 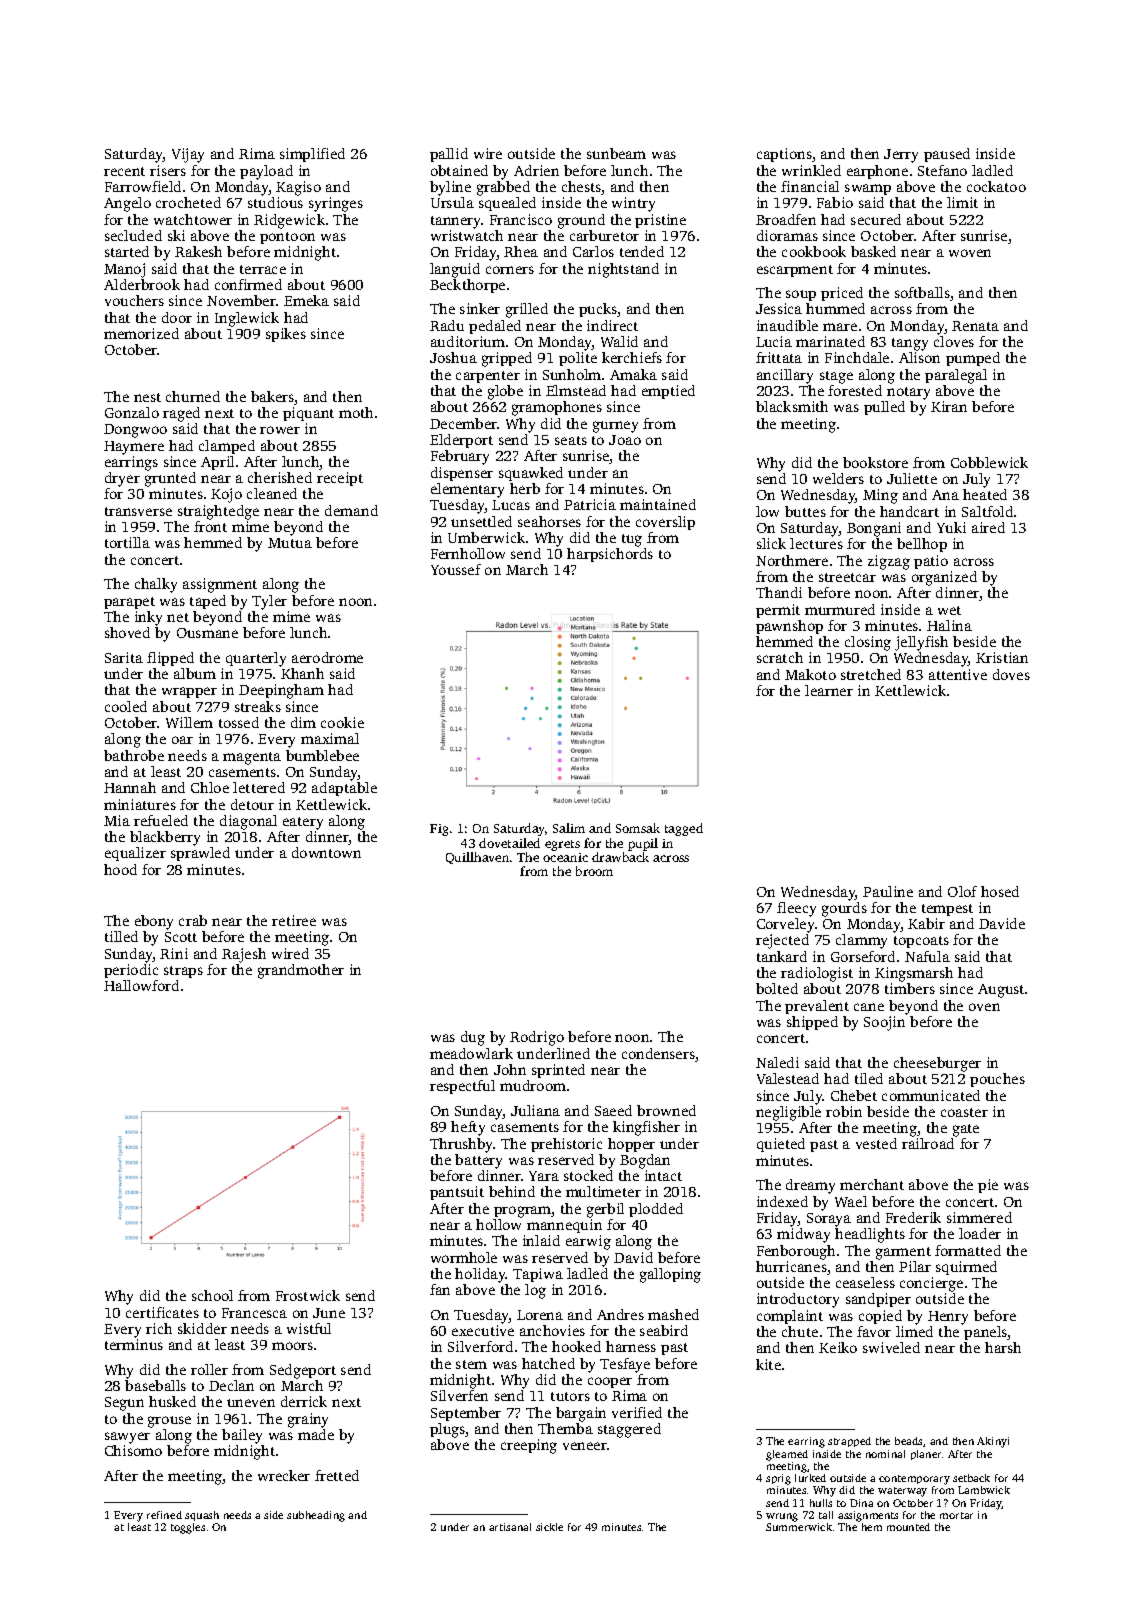 What do you see at coordinates (782, 1517) in the screenshot?
I see `wrung` at bounding box center [782, 1517].
